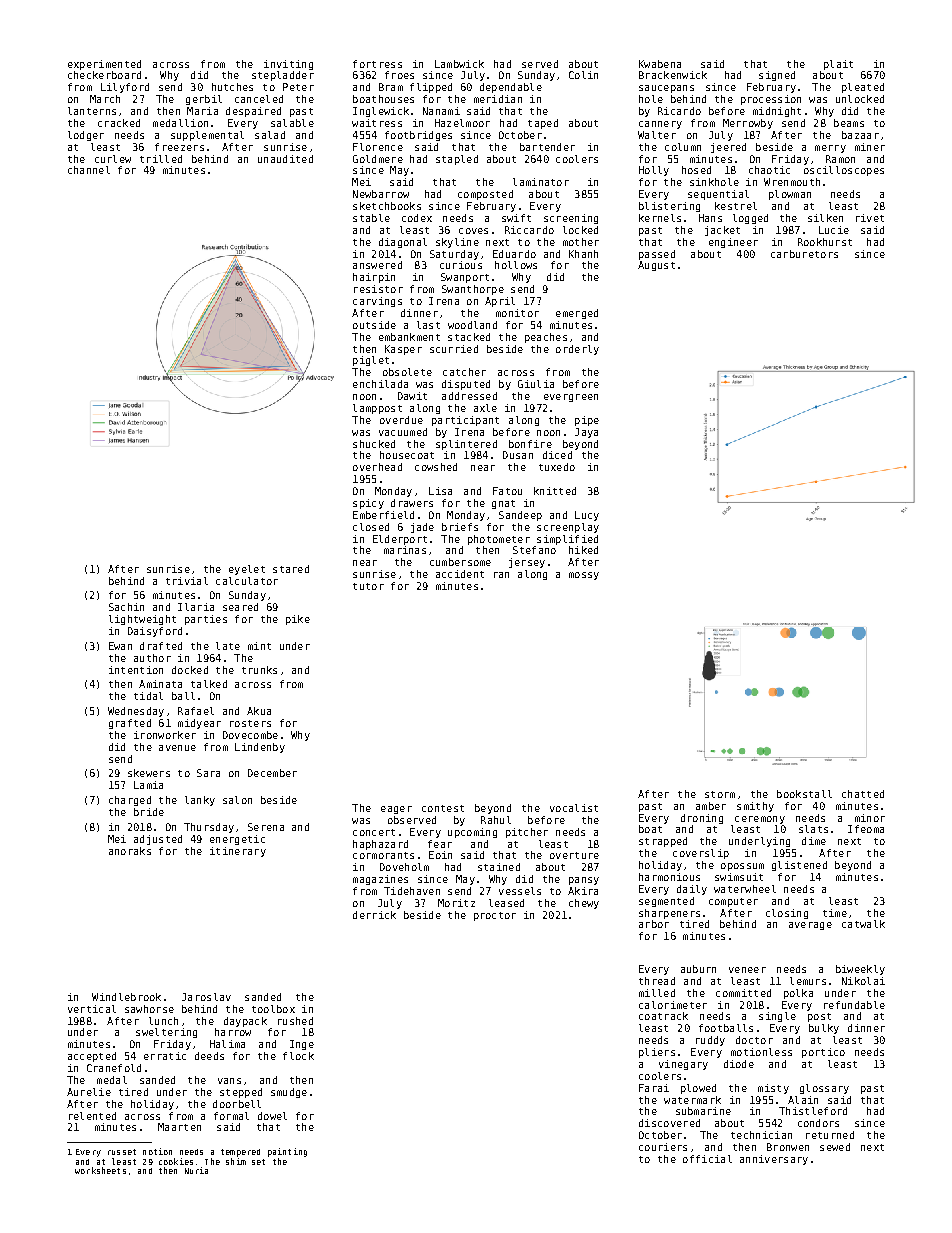  Describe the element at coordinates (148, 785) in the screenshot. I see `Lamia` at that location.
